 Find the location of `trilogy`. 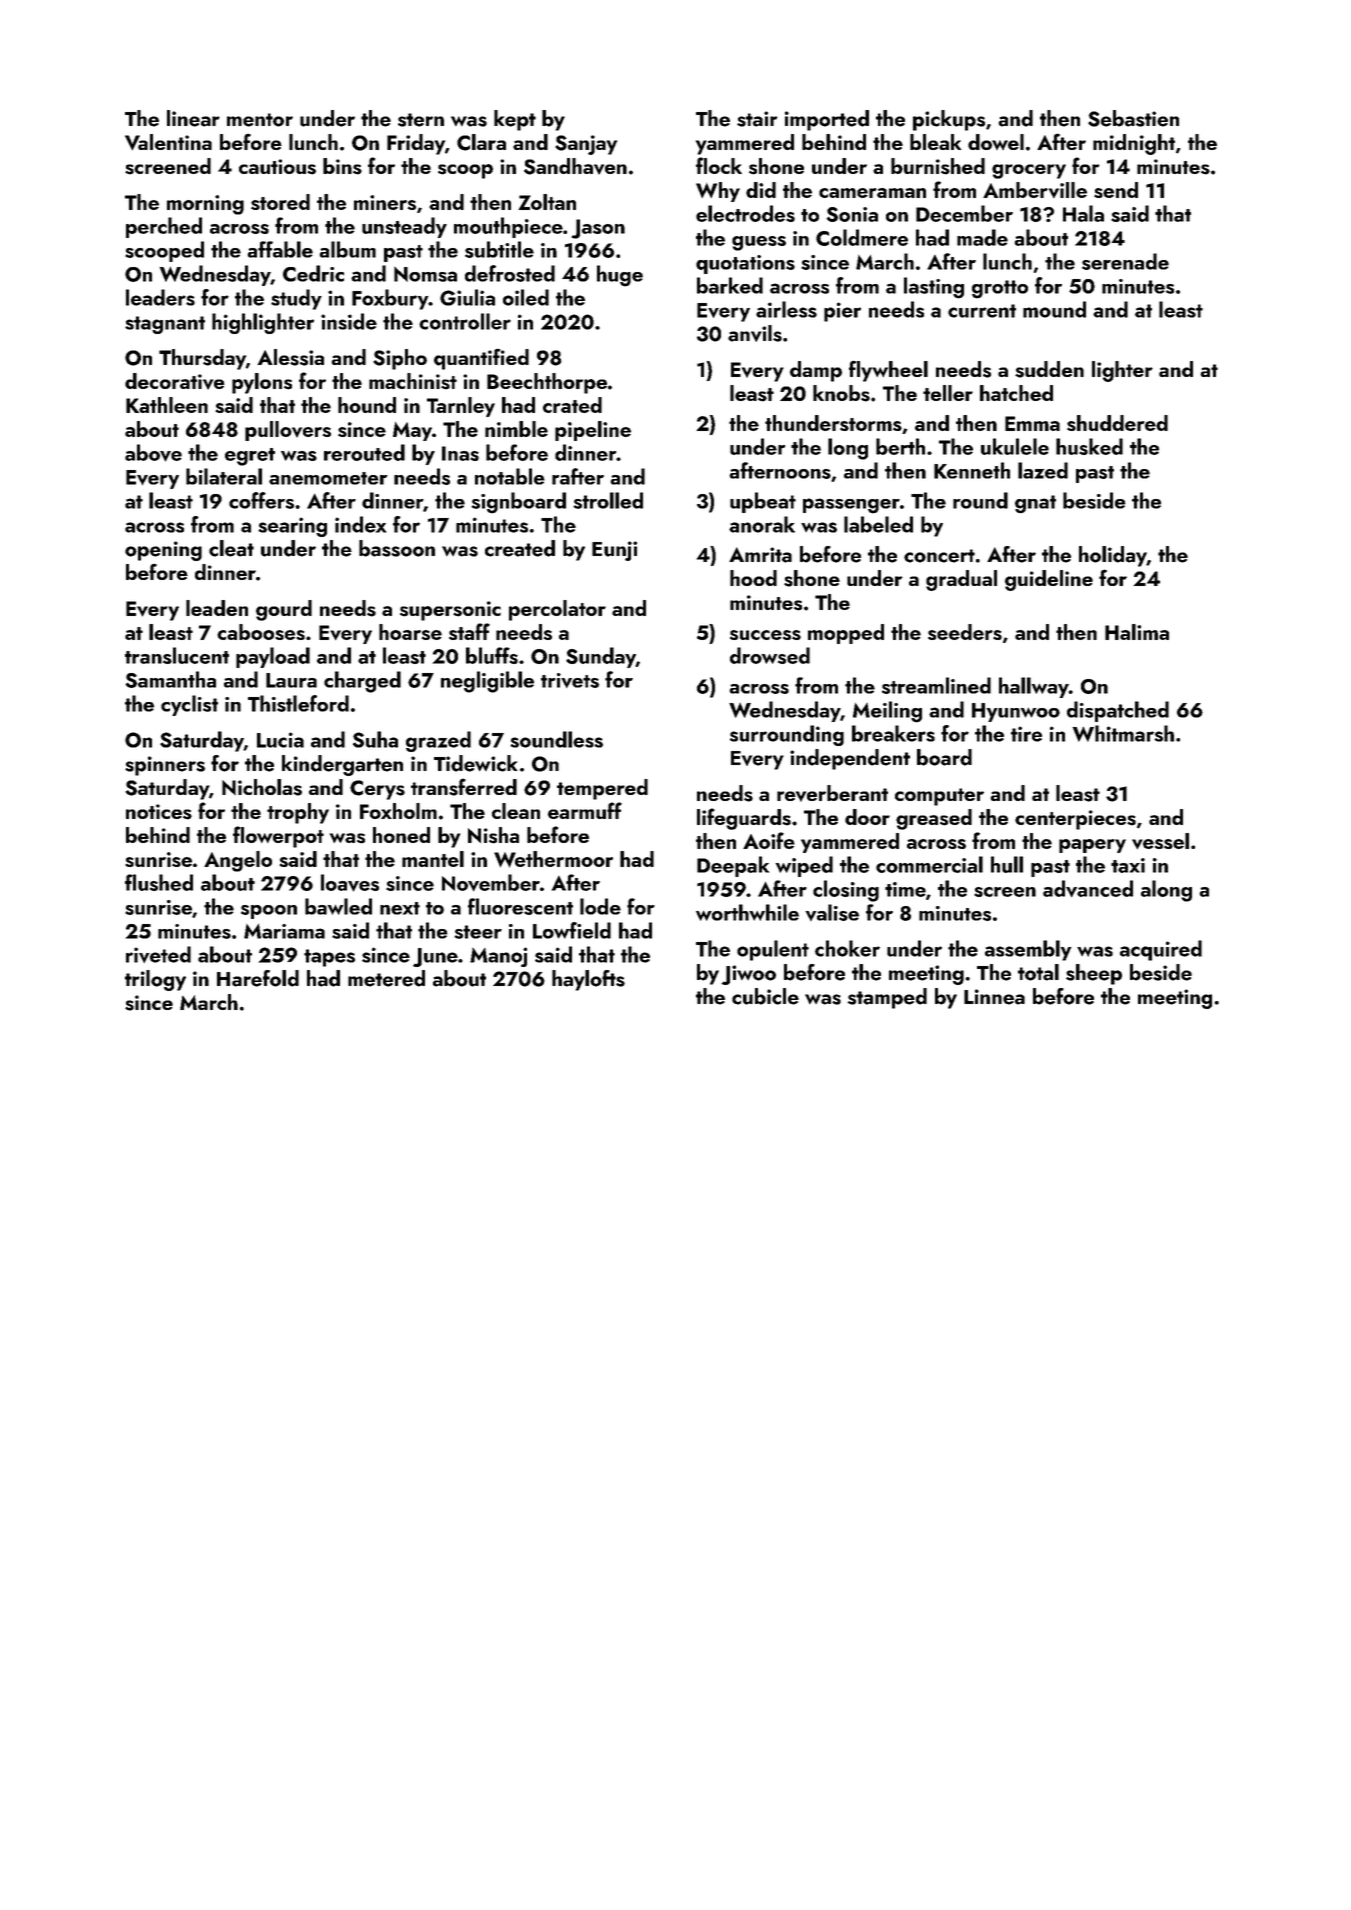

trilogy is located at coordinates (155, 980).
